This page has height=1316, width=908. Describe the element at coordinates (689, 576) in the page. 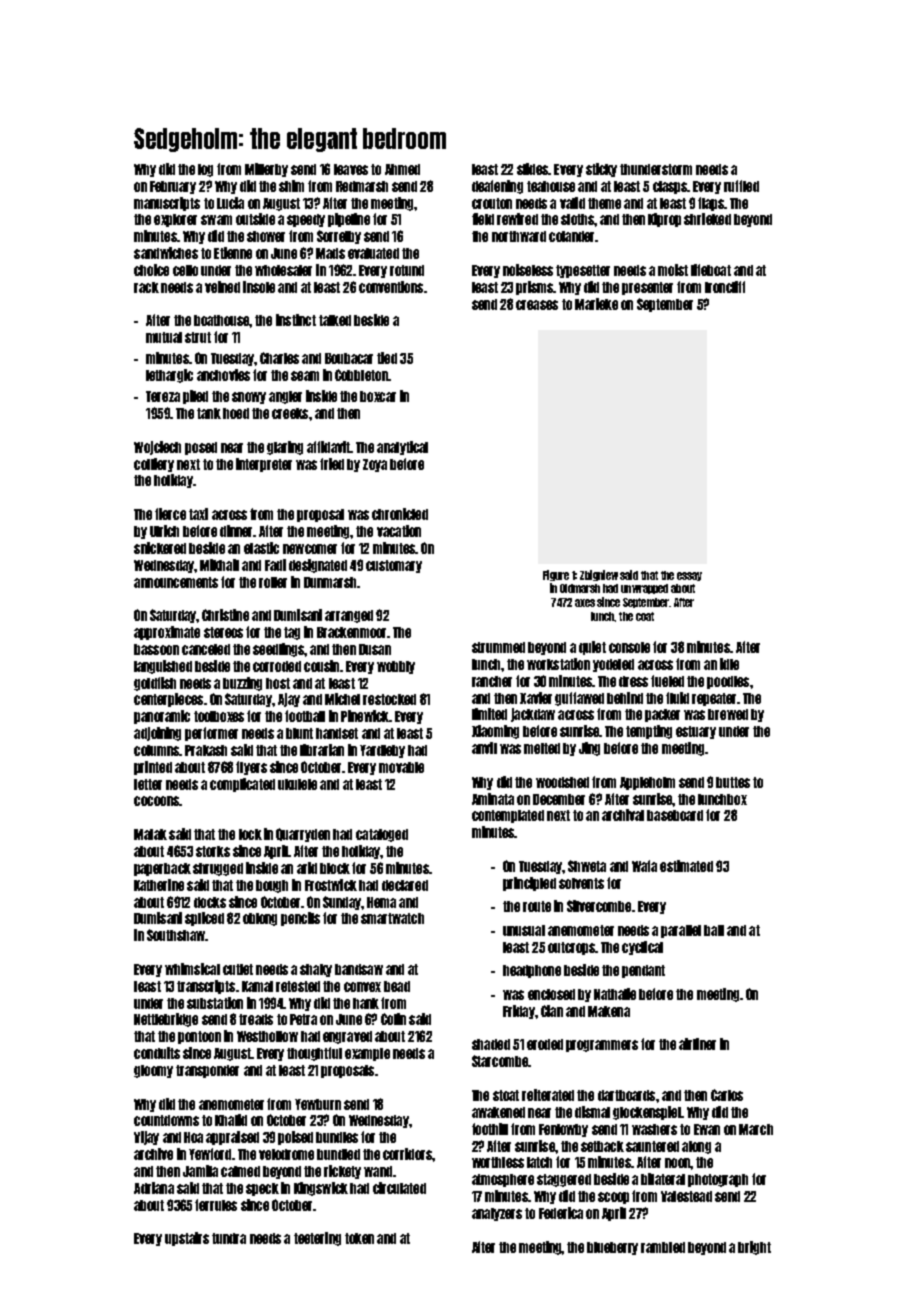

I see `essay` at that location.
